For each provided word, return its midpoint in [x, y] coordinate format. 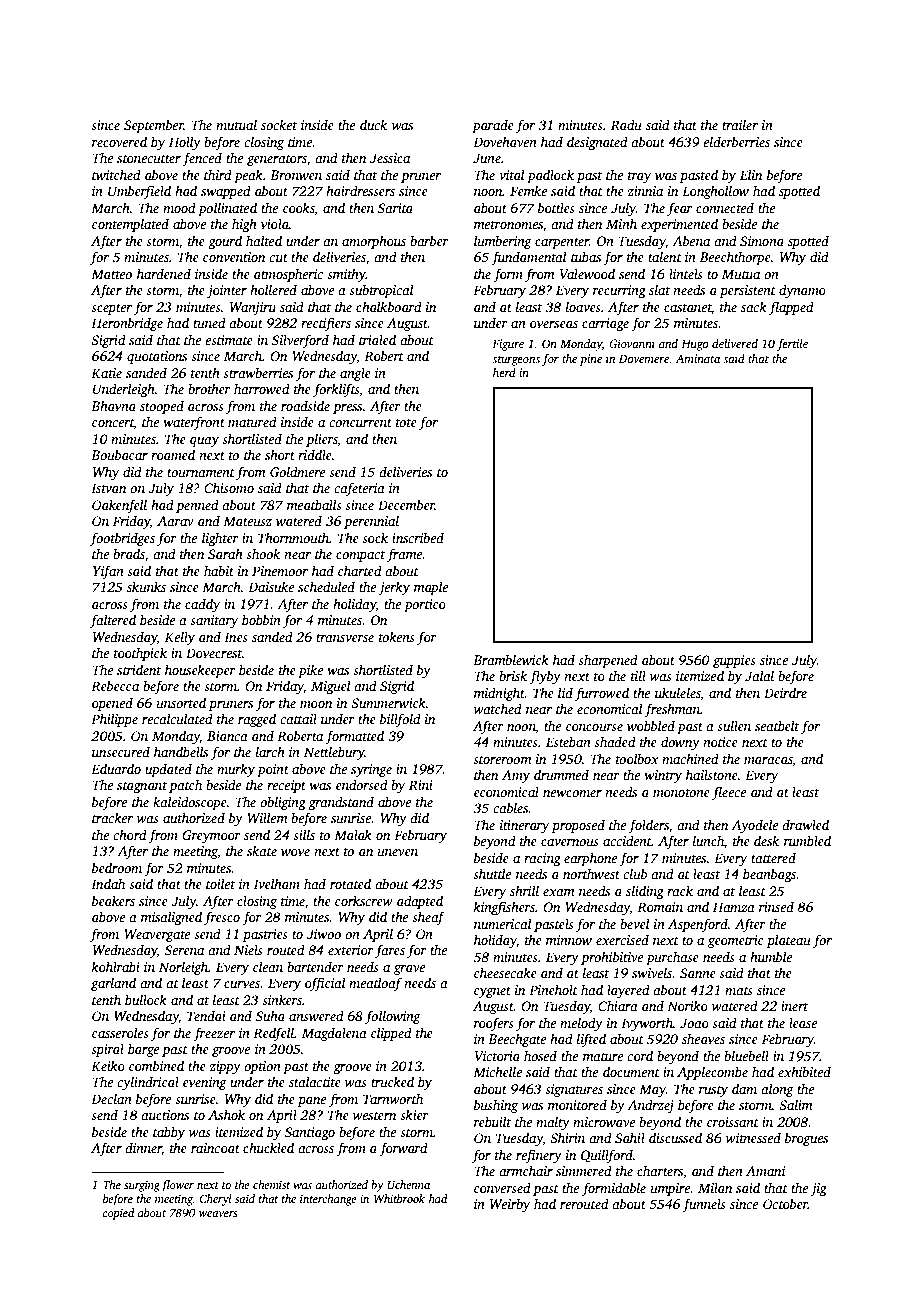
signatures [574, 1090]
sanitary [214, 621]
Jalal [759, 675]
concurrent [360, 423]
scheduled [326, 586]
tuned [209, 322]
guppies [734, 661]
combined [156, 1065]
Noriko [687, 1005]
